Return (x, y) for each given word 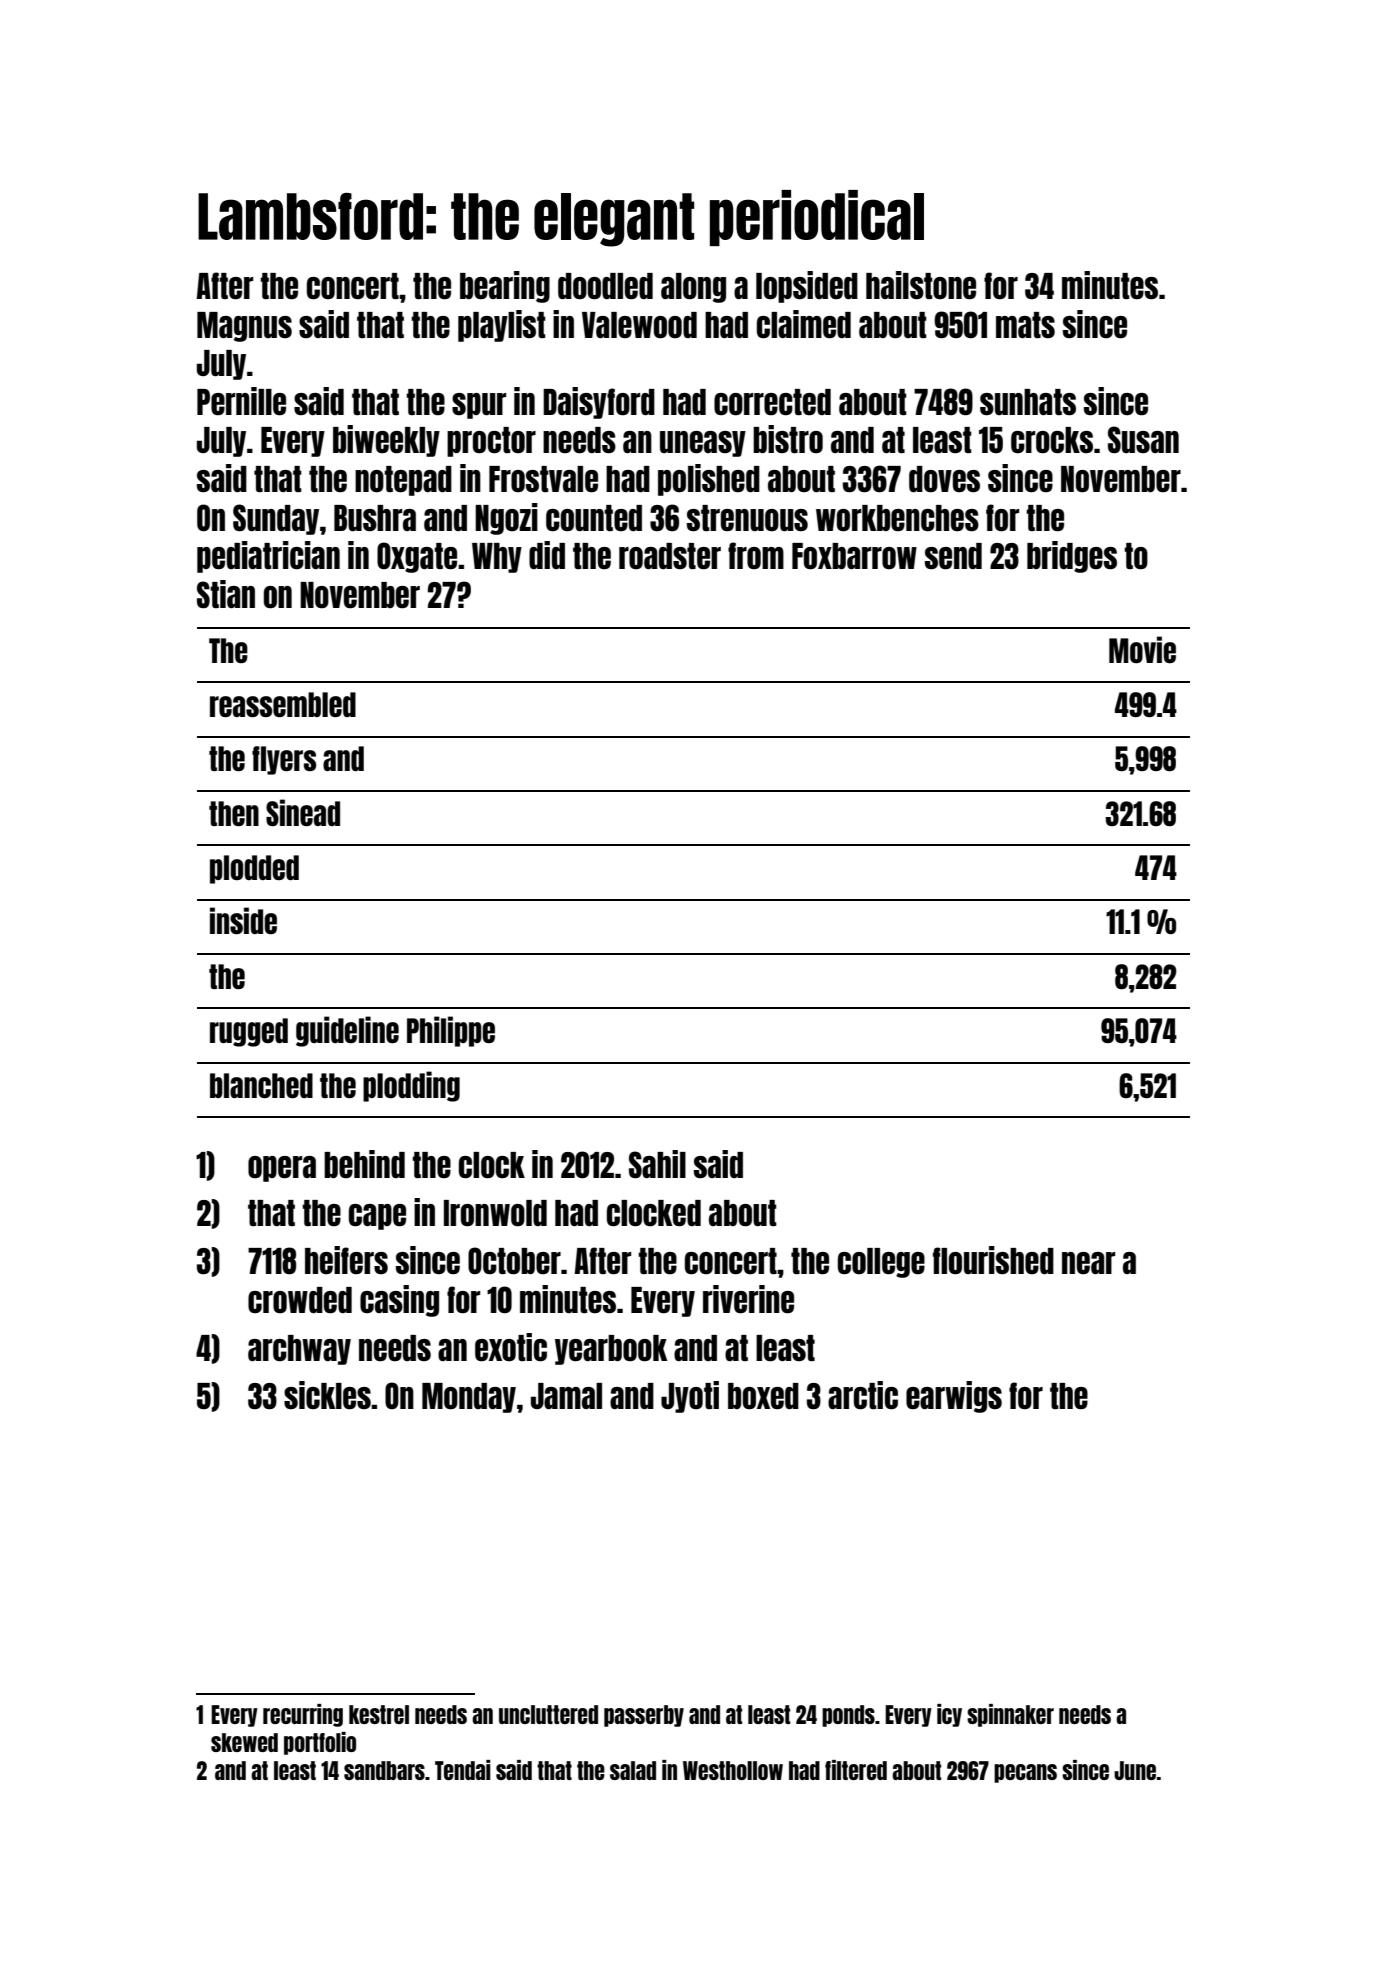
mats (1025, 325)
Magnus (244, 327)
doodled (605, 286)
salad (633, 1770)
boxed (763, 1396)
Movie (1142, 649)
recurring (303, 1715)
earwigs (954, 1397)
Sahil (657, 1164)
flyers (284, 760)
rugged (249, 1032)
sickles (327, 1395)
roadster (670, 556)
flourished (993, 1260)
